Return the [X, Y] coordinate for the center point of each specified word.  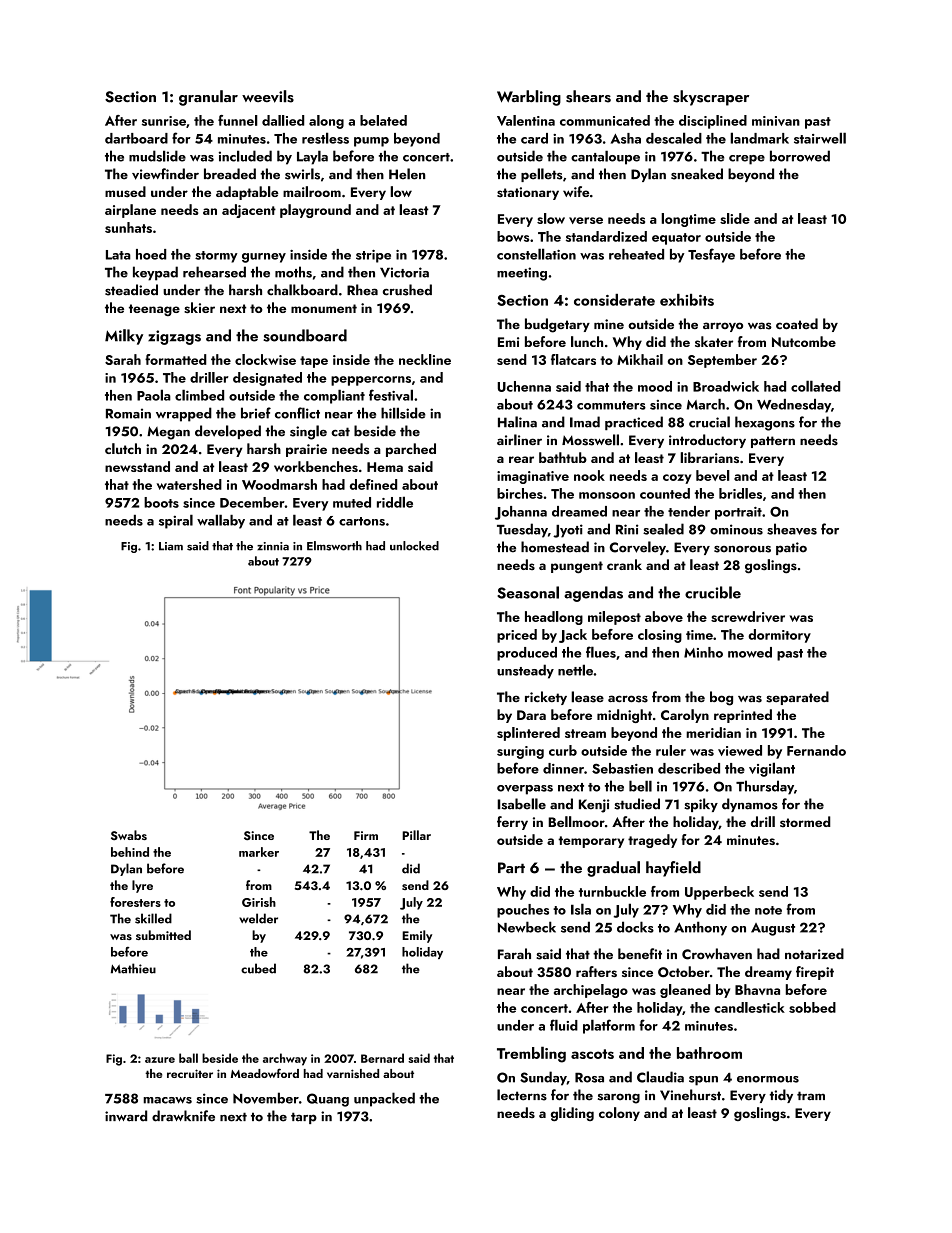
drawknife [183, 1116]
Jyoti [568, 531]
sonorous [742, 549]
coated [797, 323]
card [534, 138]
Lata [118, 255]
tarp [304, 1118]
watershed [189, 484]
